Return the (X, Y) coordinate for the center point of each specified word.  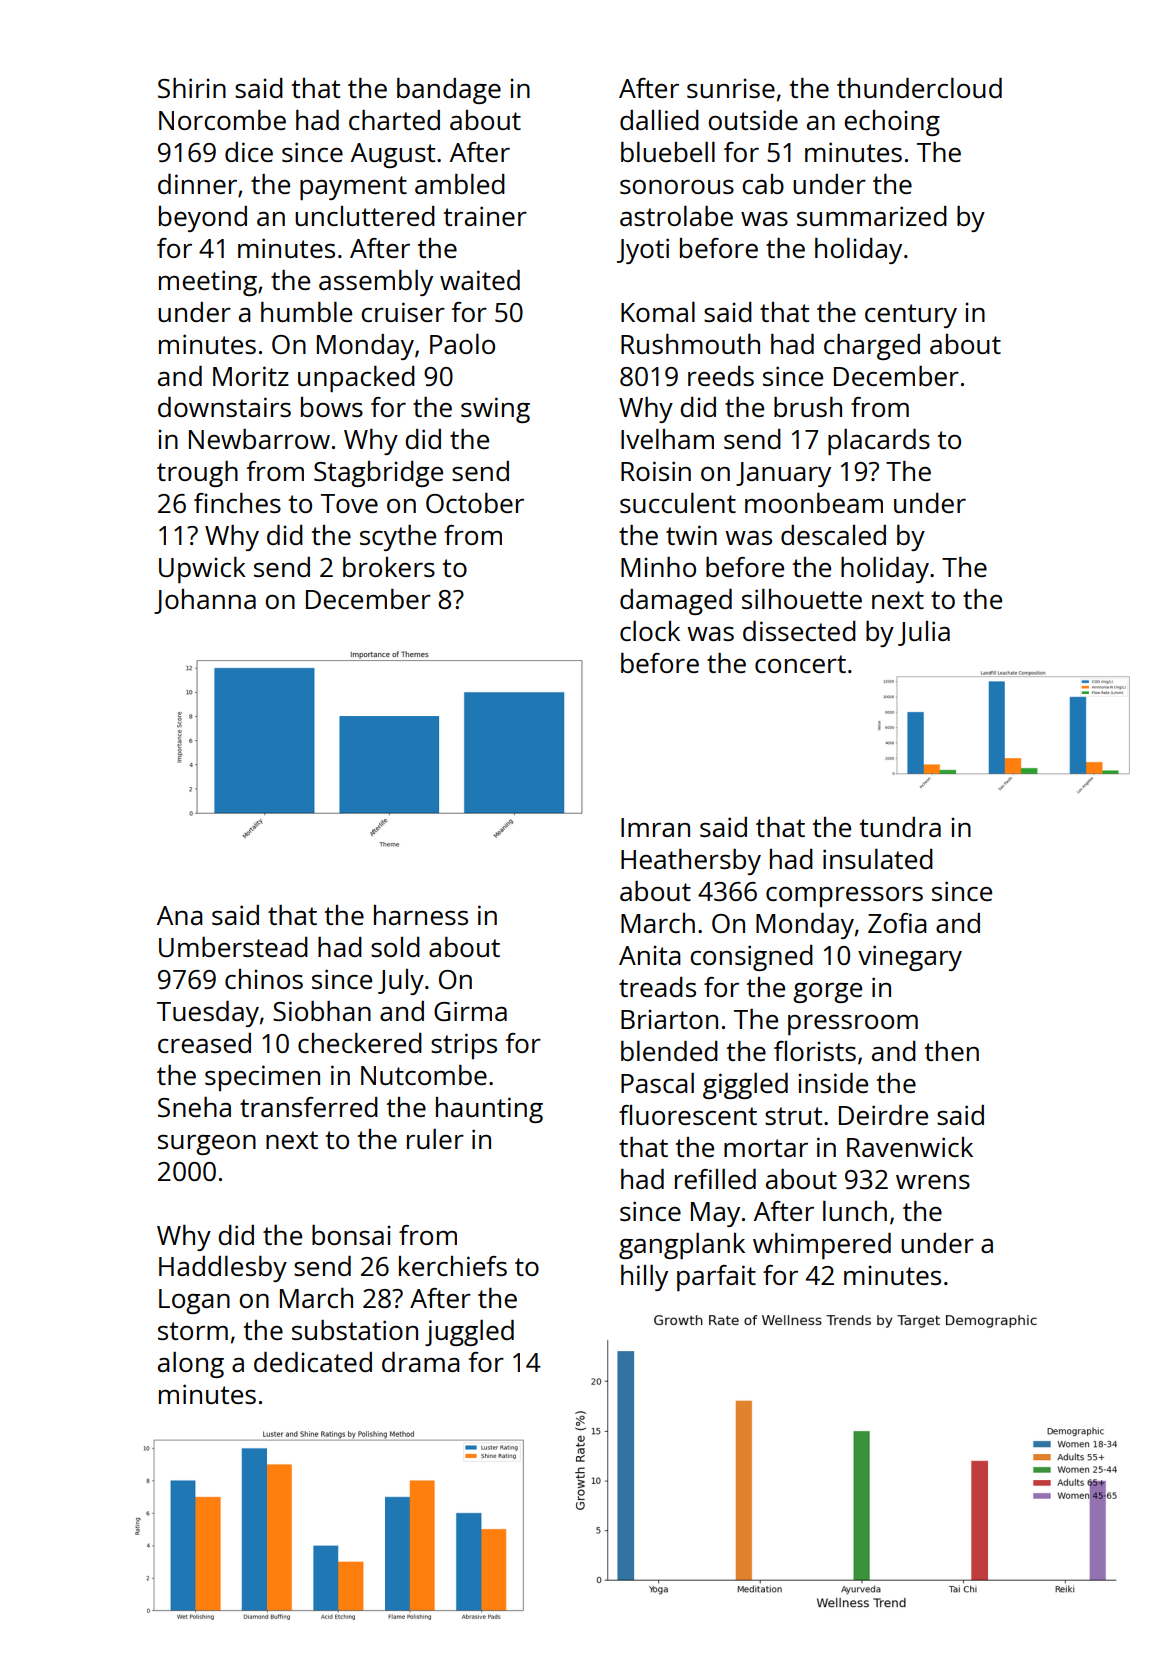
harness (421, 915)
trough (197, 474)
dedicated (313, 1362)
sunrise (731, 88)
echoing (892, 123)
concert (800, 664)
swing (495, 410)
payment (353, 188)
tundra (900, 827)
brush (808, 407)
